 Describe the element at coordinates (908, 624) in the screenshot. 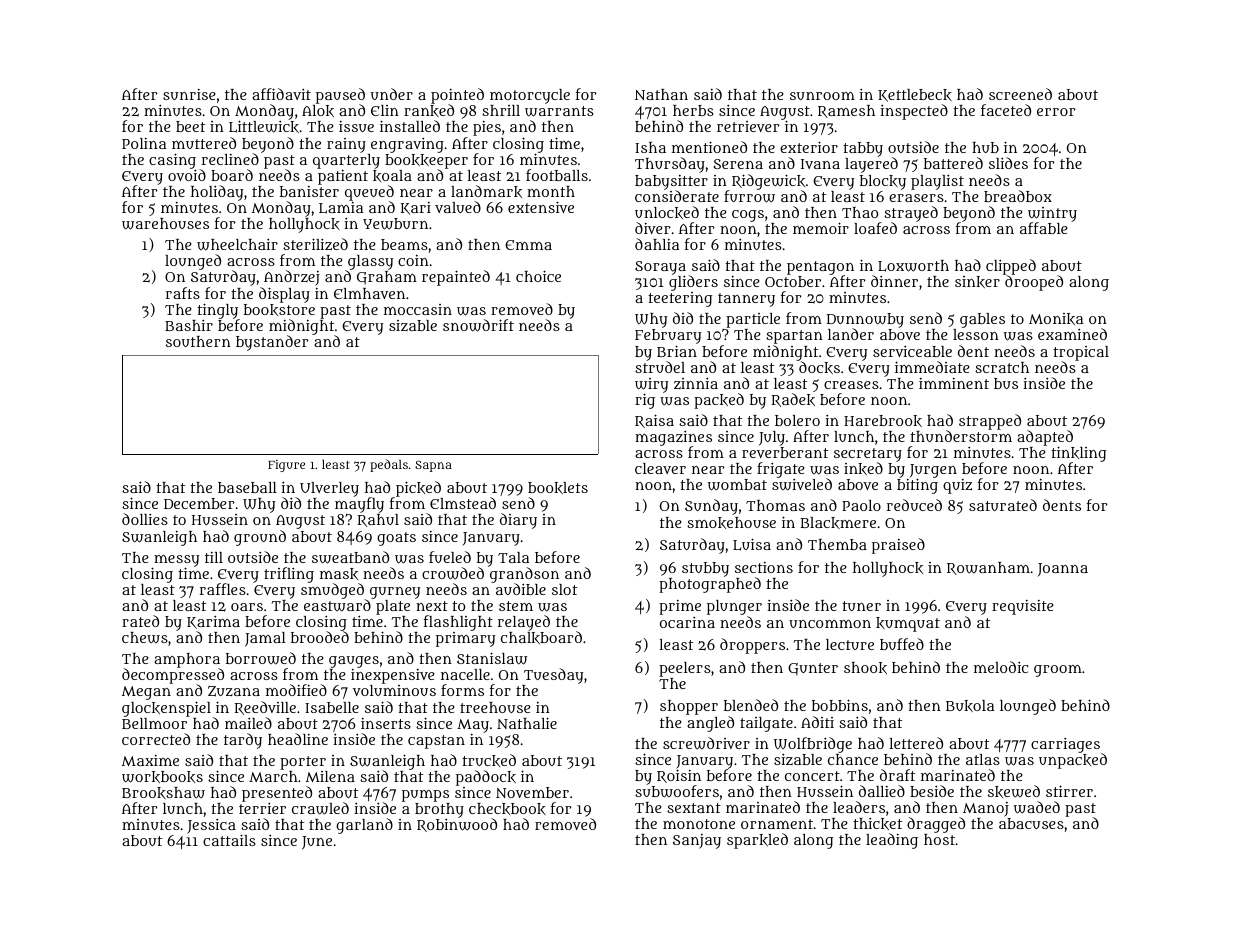

I see `kumquat` at that location.
